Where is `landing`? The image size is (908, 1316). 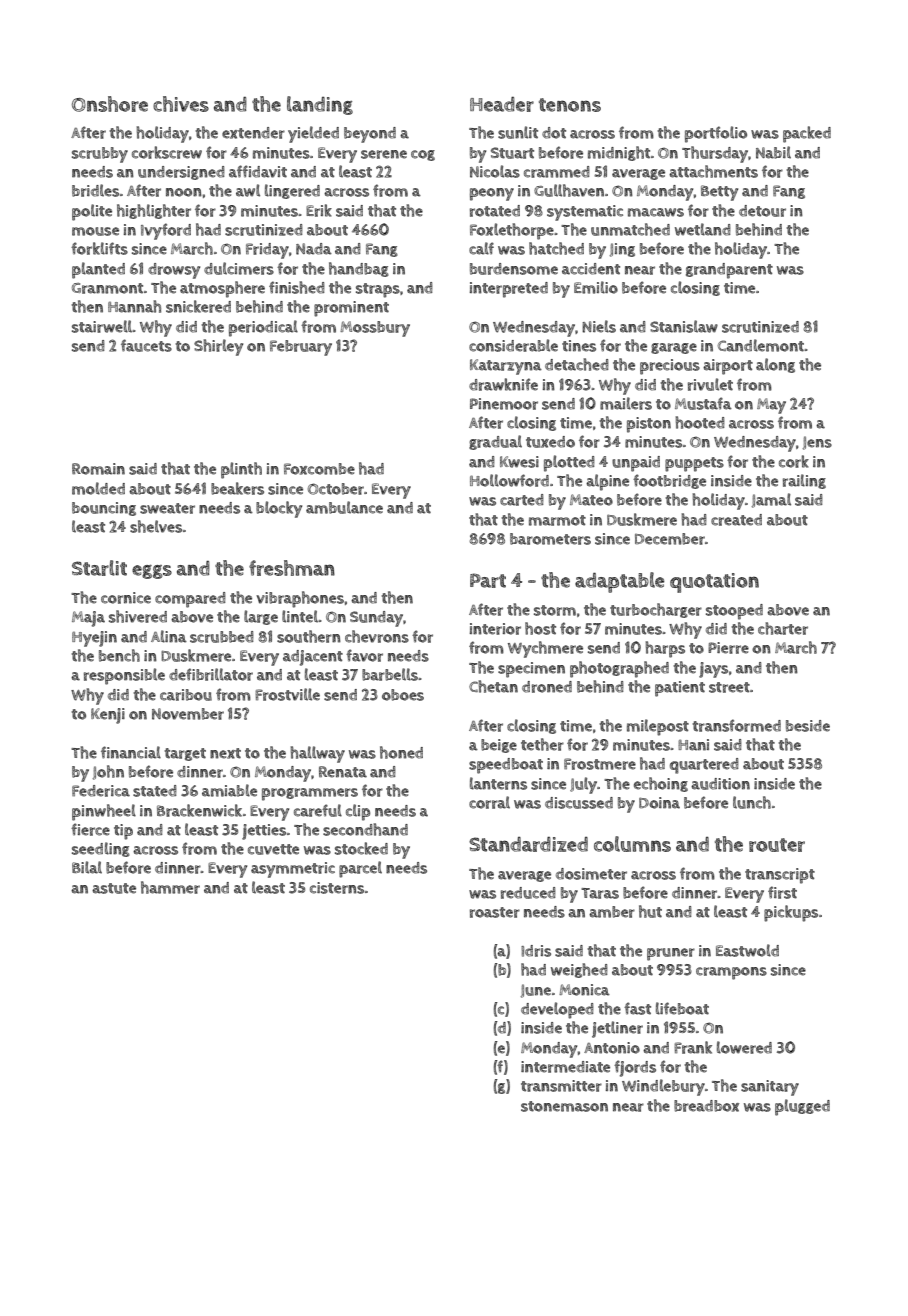 landing is located at coordinates (320, 105).
